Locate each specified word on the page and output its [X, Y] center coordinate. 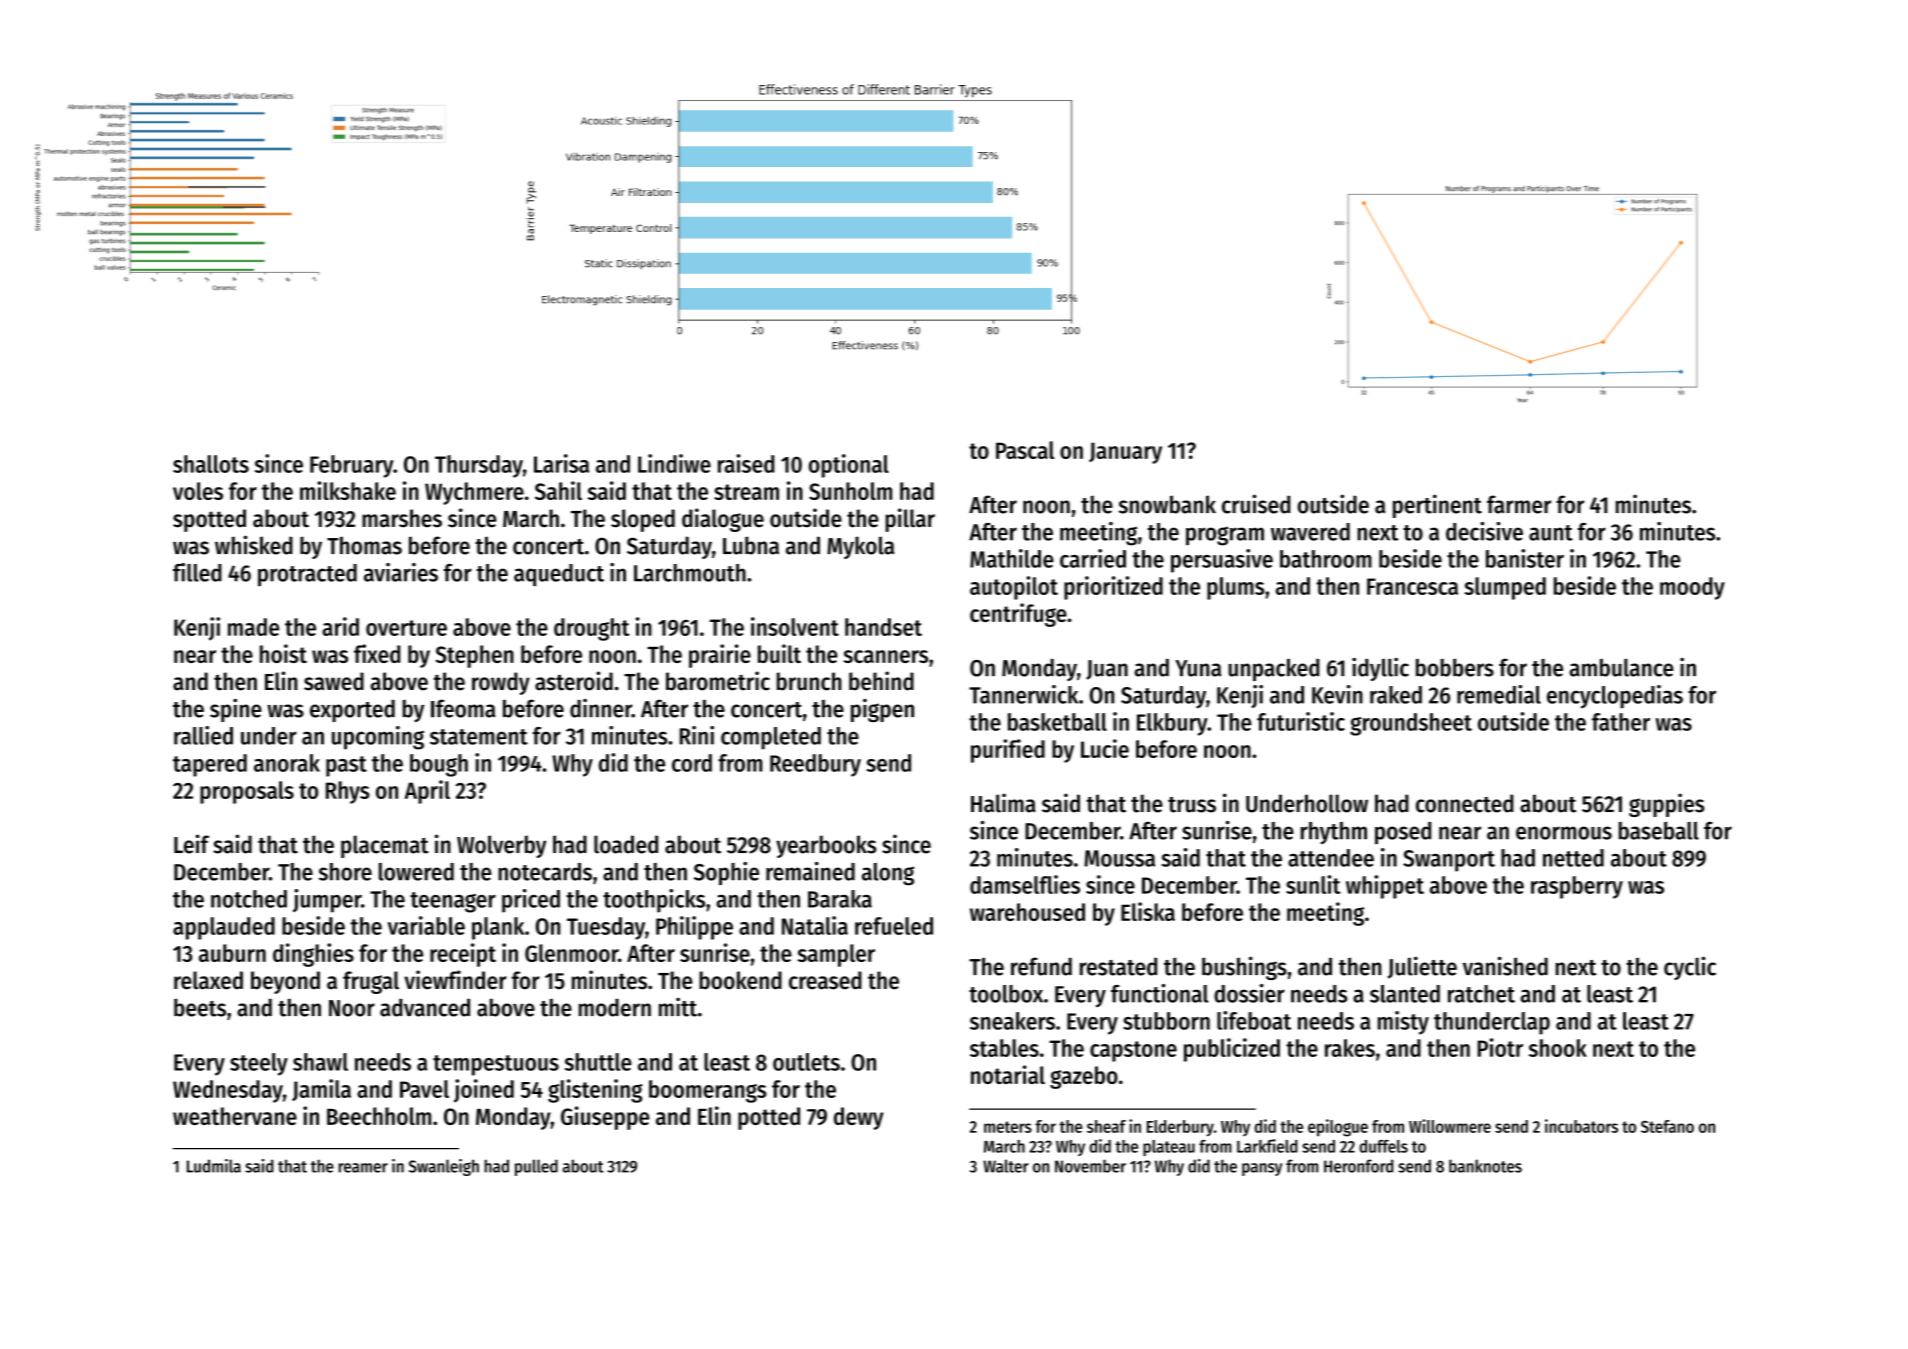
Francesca [1412, 586]
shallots [211, 464]
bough [439, 765]
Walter [1006, 1166]
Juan [1107, 670]
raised [746, 463]
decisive [1484, 531]
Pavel [424, 1089]
